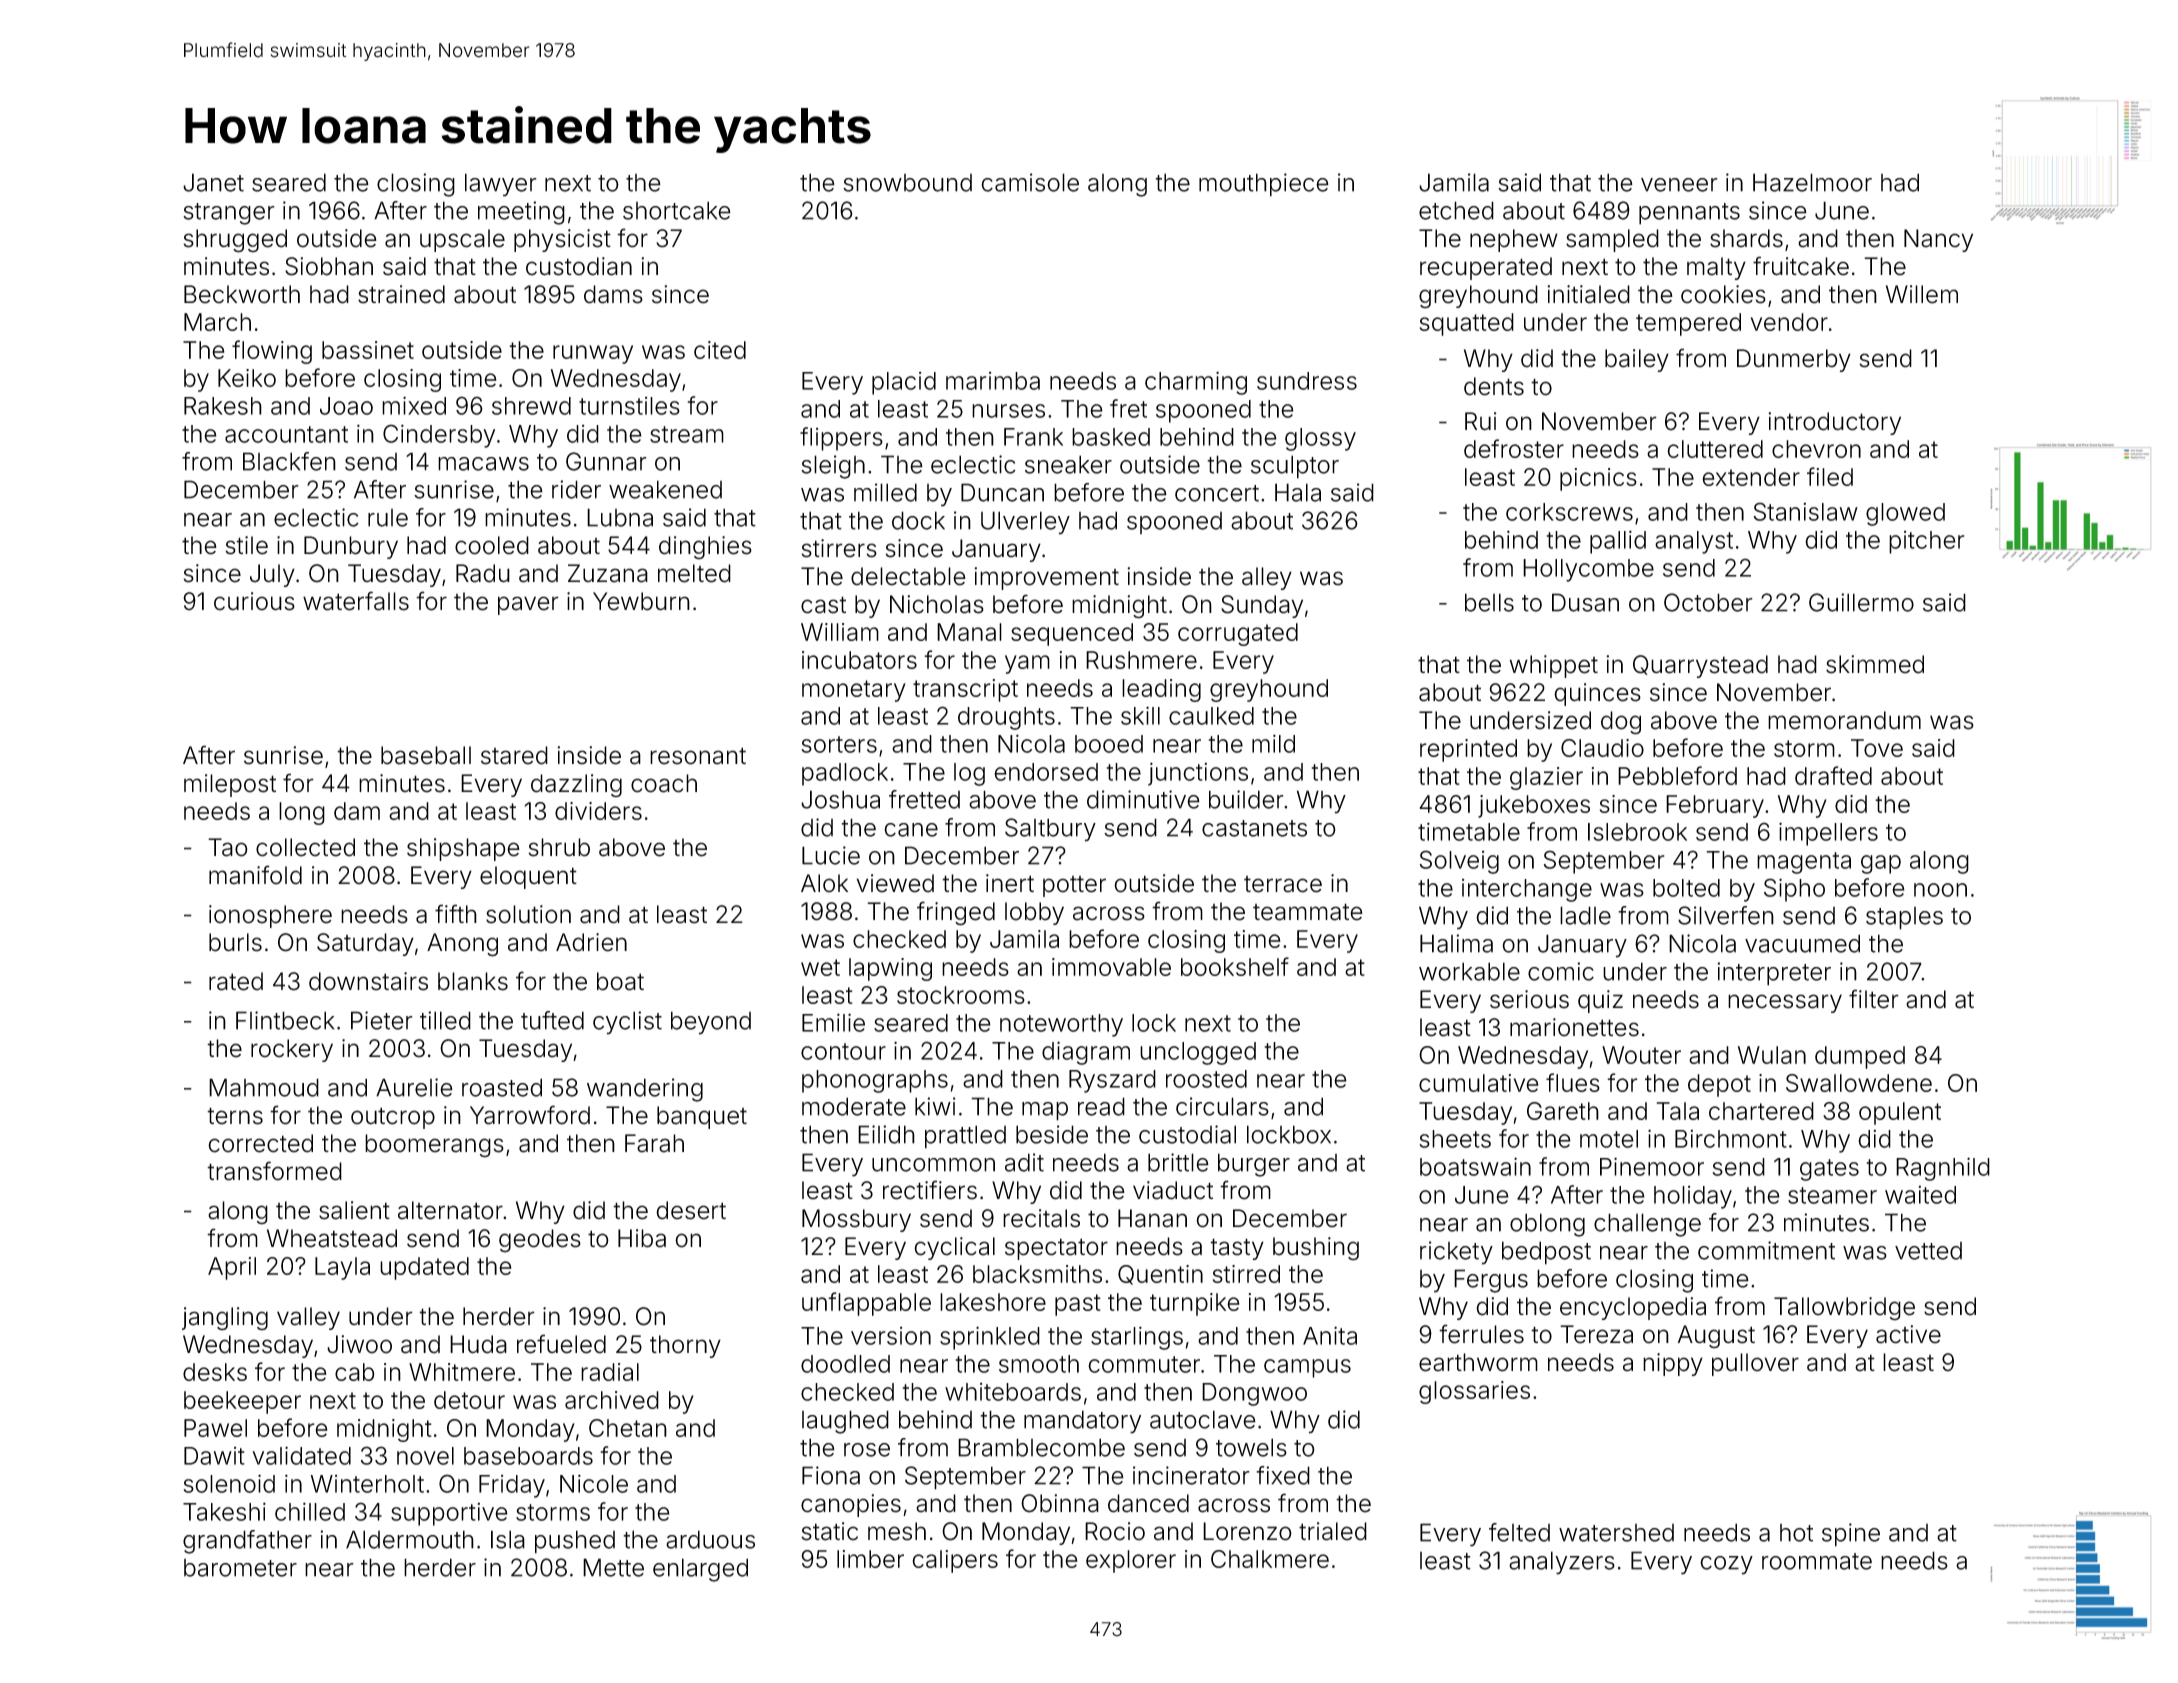  Describe the element at coordinates (1467, 324) in the screenshot. I see `squatted` at that location.
